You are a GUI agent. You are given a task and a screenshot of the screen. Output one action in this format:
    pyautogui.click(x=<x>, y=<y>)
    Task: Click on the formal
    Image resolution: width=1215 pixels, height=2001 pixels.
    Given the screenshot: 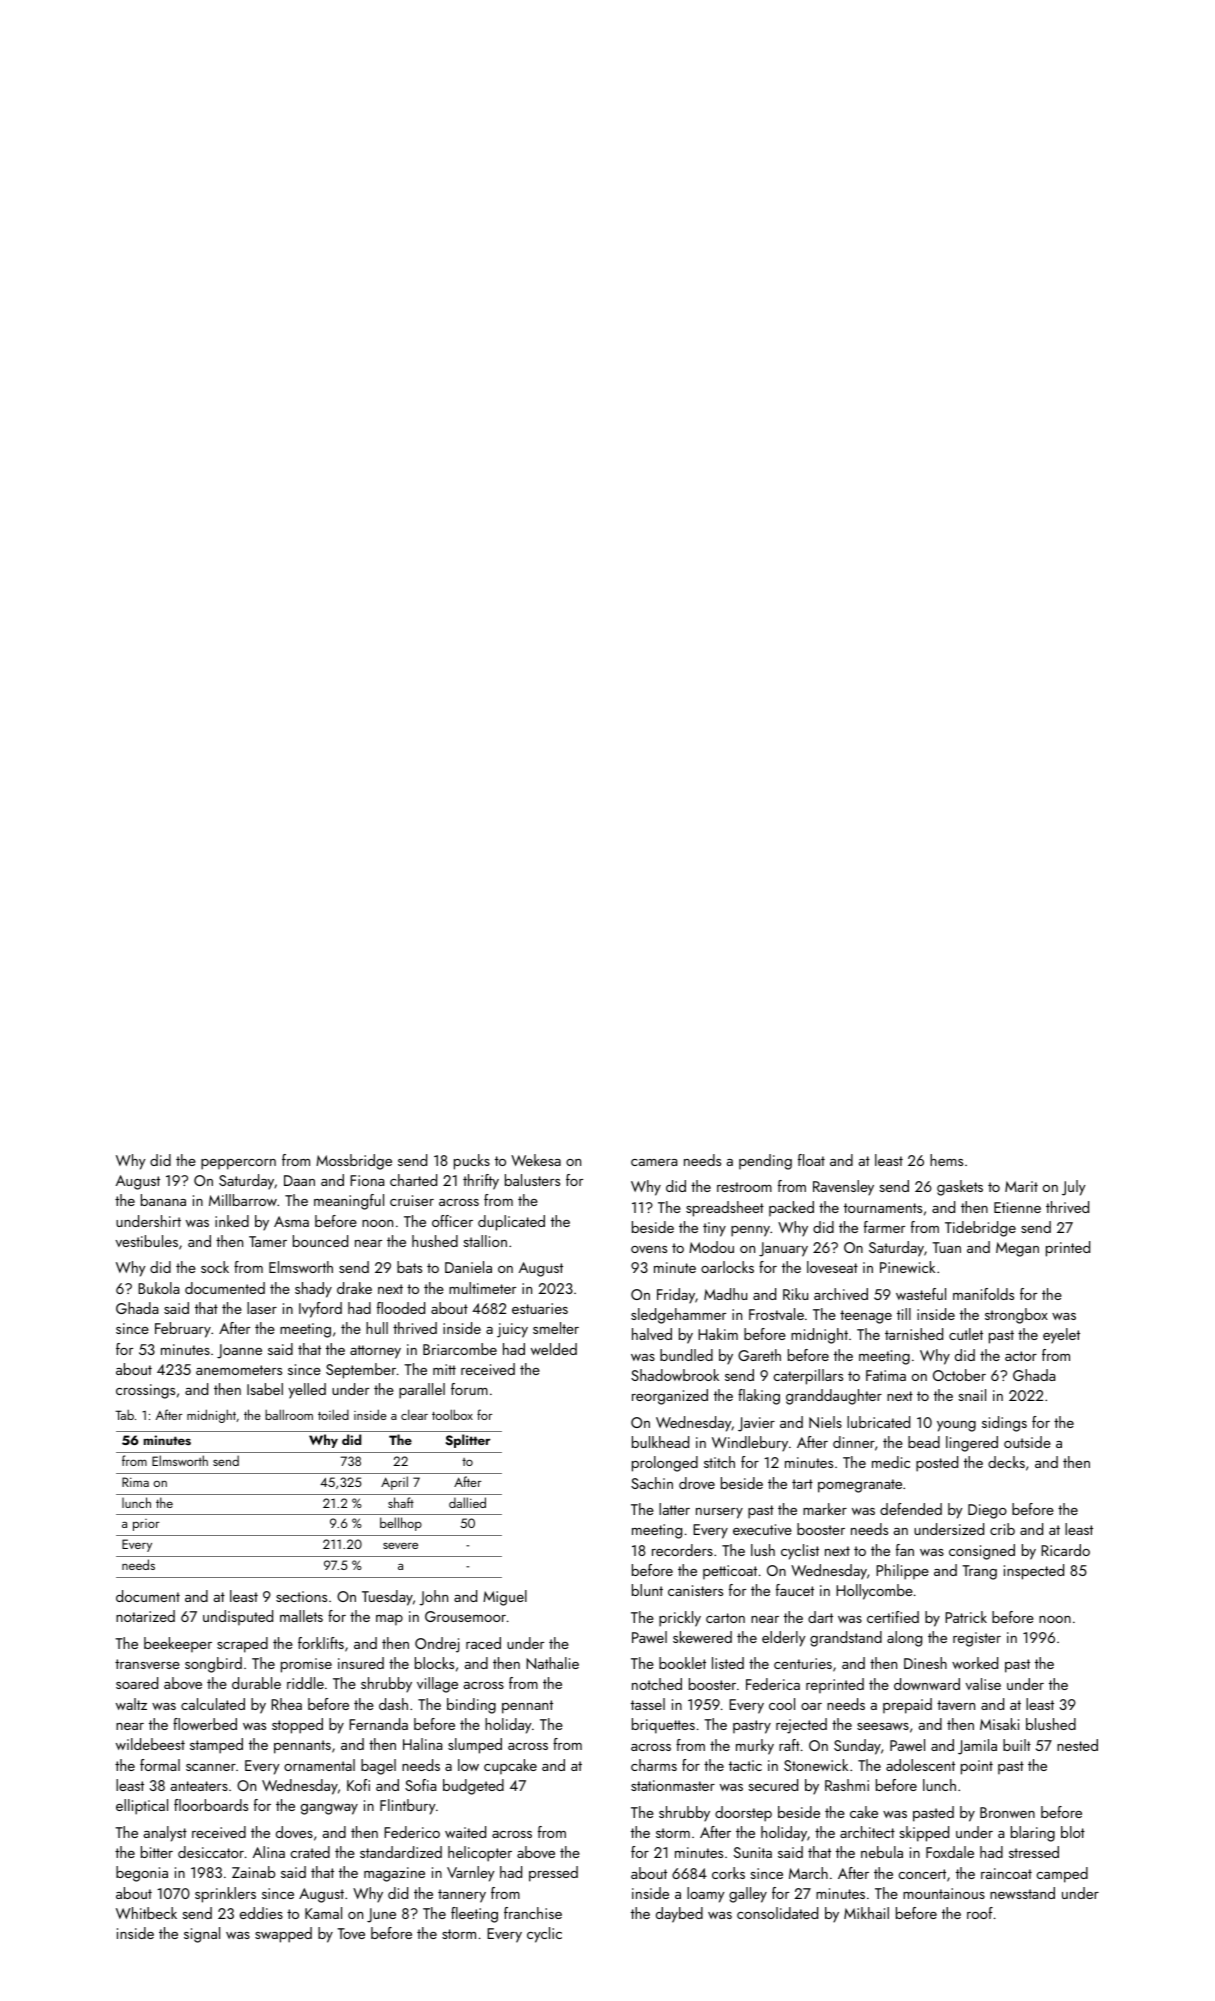 What is the action you would take?
    pyautogui.click(x=160, y=1765)
